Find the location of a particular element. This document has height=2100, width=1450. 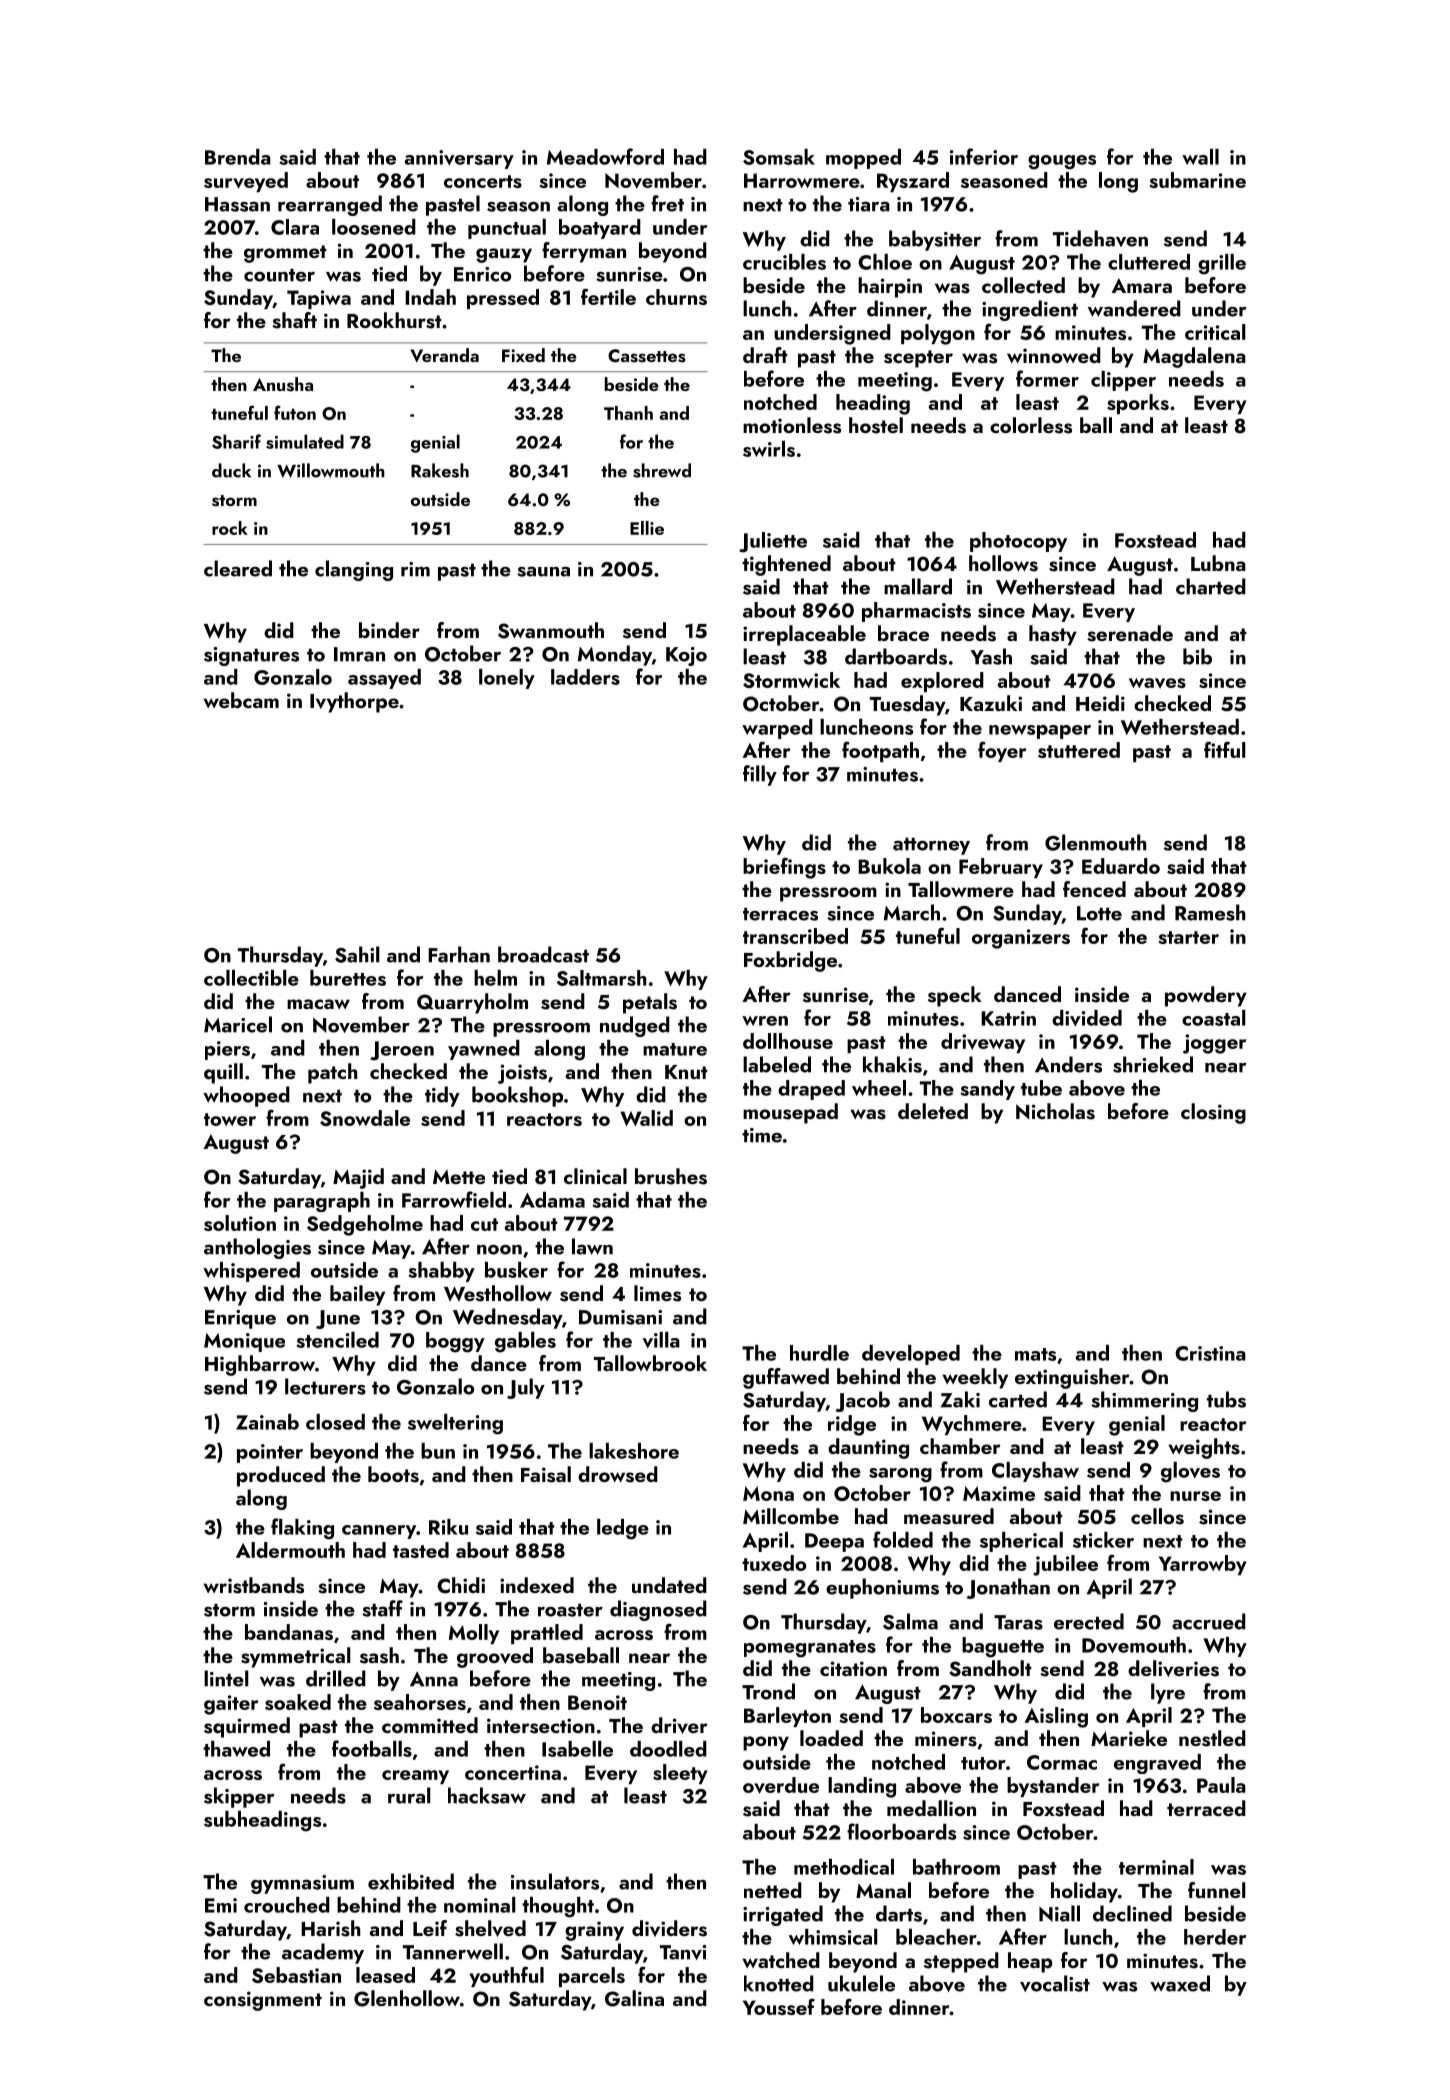

petals is located at coordinates (650, 1003).
